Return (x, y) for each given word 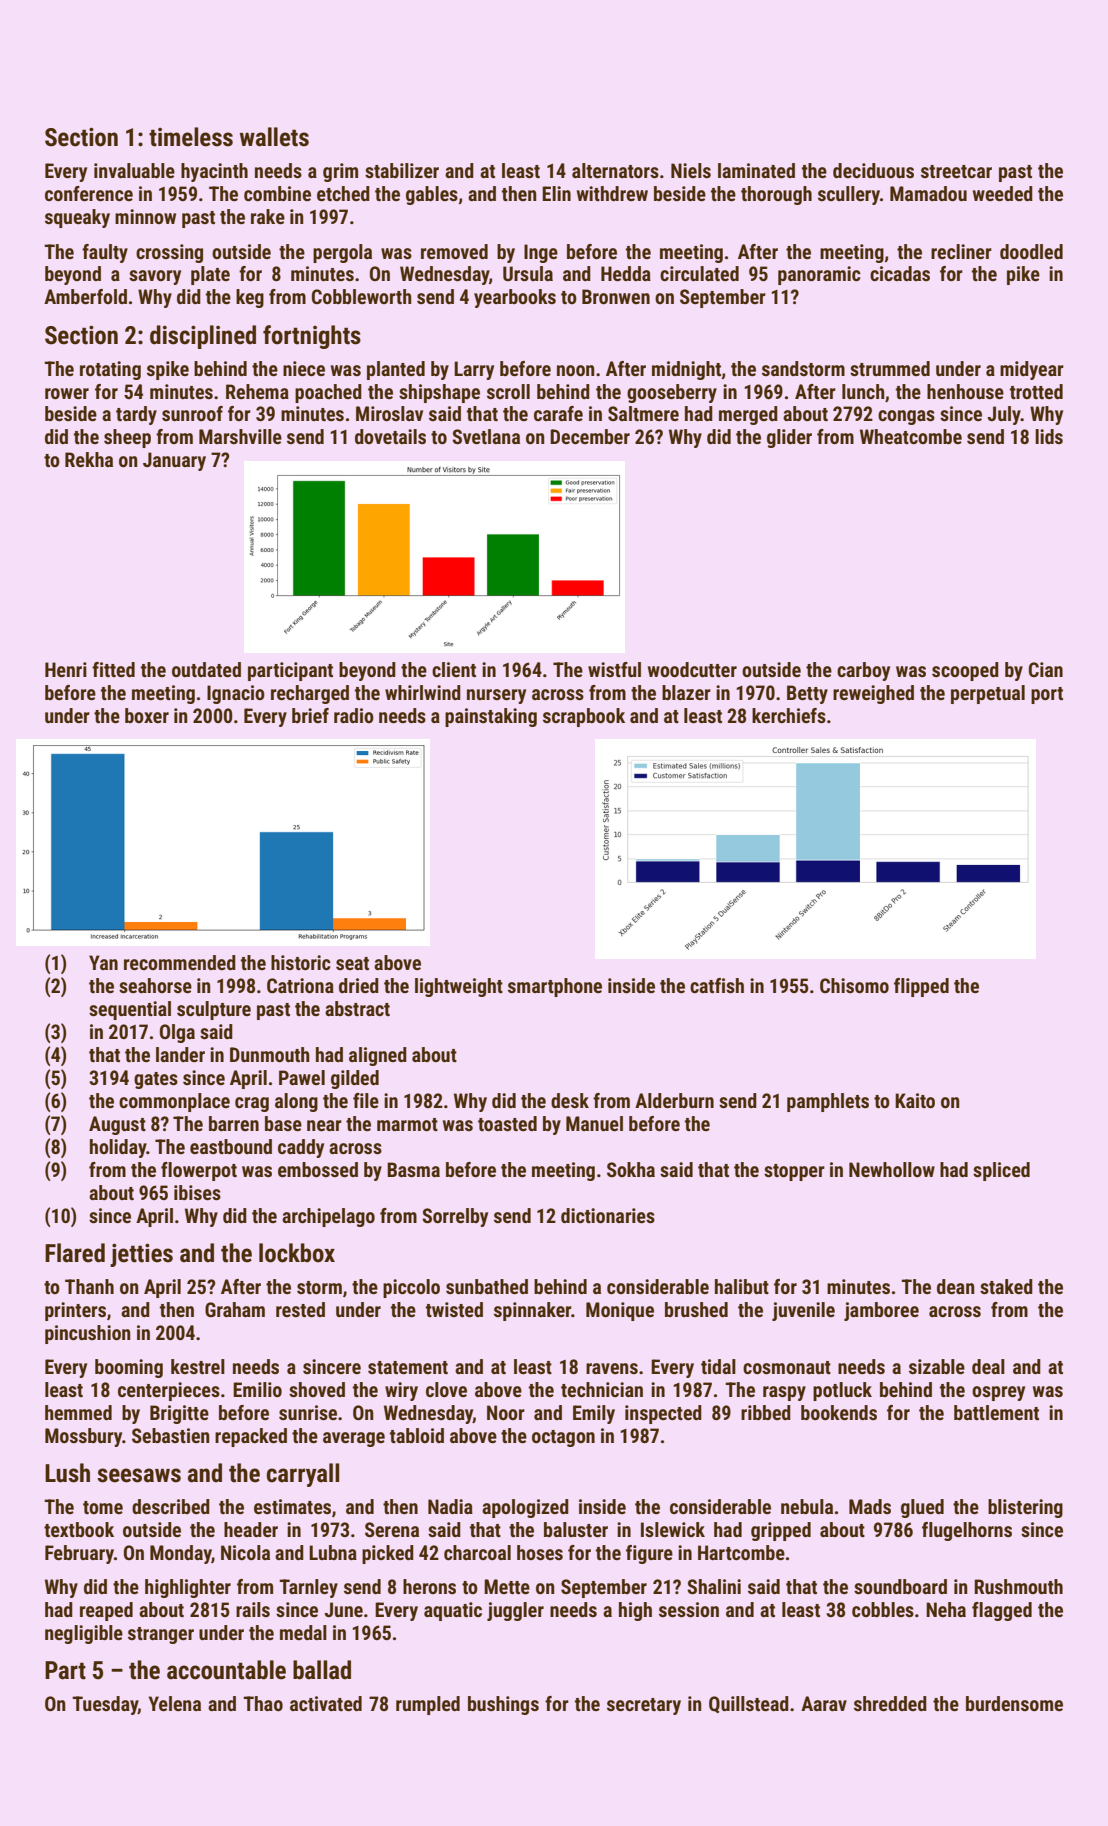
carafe (558, 413)
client (454, 669)
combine (277, 193)
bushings (503, 1705)
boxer (147, 715)
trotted (1036, 391)
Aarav (824, 1703)
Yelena (174, 1703)
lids (1049, 436)
